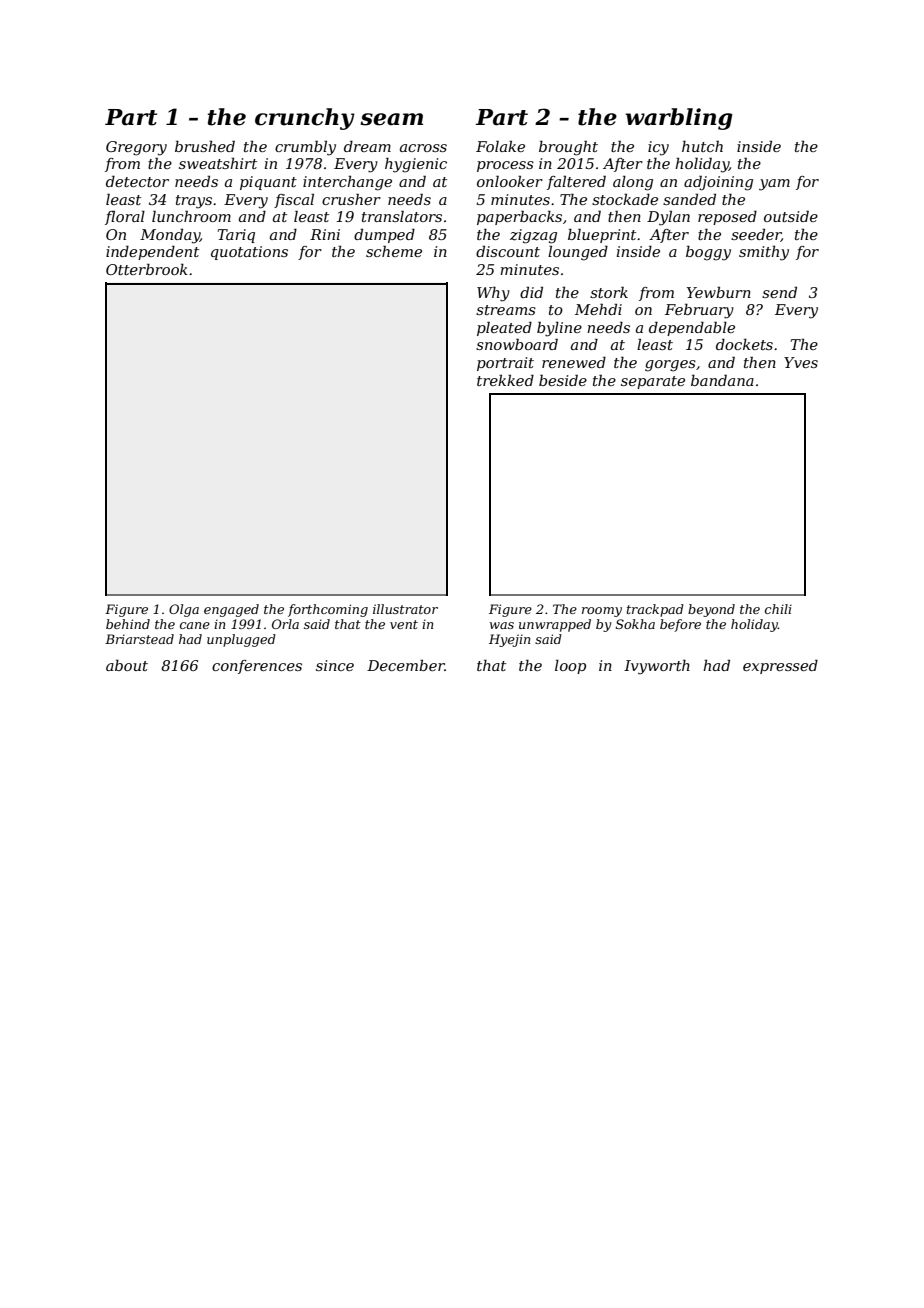 The width and height of the screenshot is (924, 1308). Describe the element at coordinates (391, 119) in the screenshot. I see `seam` at that location.
